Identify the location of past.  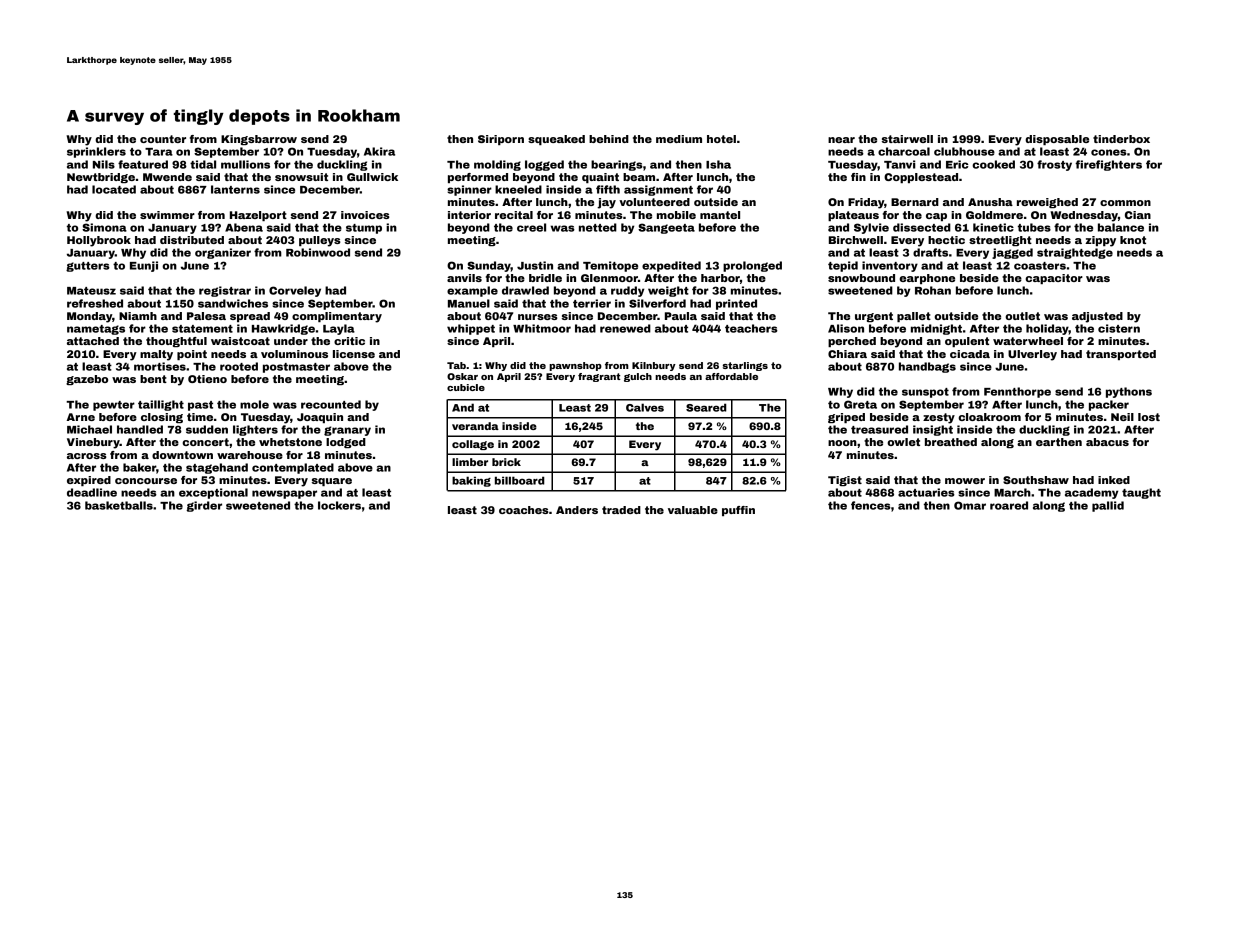
(200, 406).
